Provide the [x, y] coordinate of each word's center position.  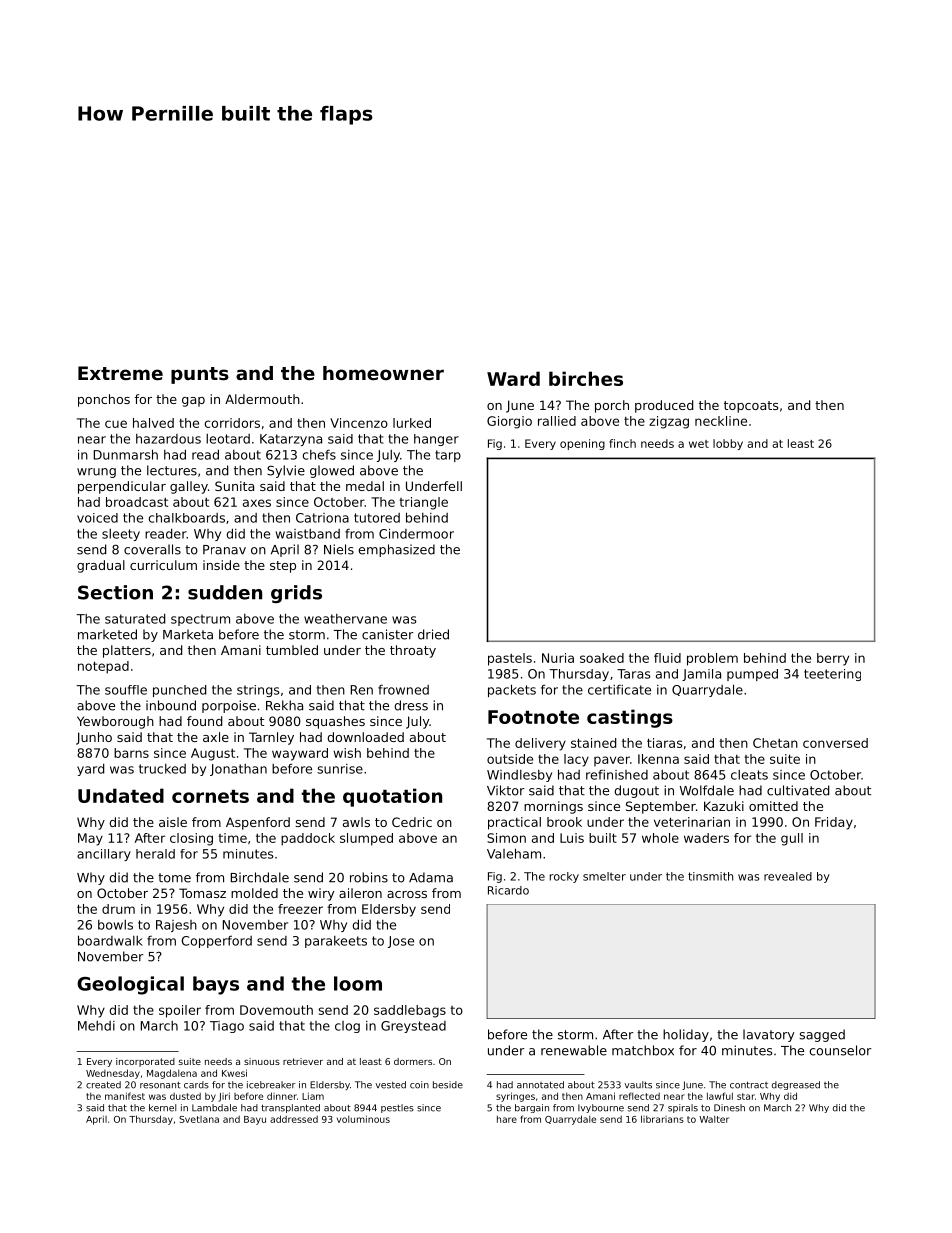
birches [586, 378]
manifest [125, 1096]
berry [833, 659]
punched [179, 691]
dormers [413, 1061]
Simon [506, 838]
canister [387, 634]
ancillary [104, 855]
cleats [749, 775]
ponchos [104, 400]
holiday [686, 1035]
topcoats [751, 407]
